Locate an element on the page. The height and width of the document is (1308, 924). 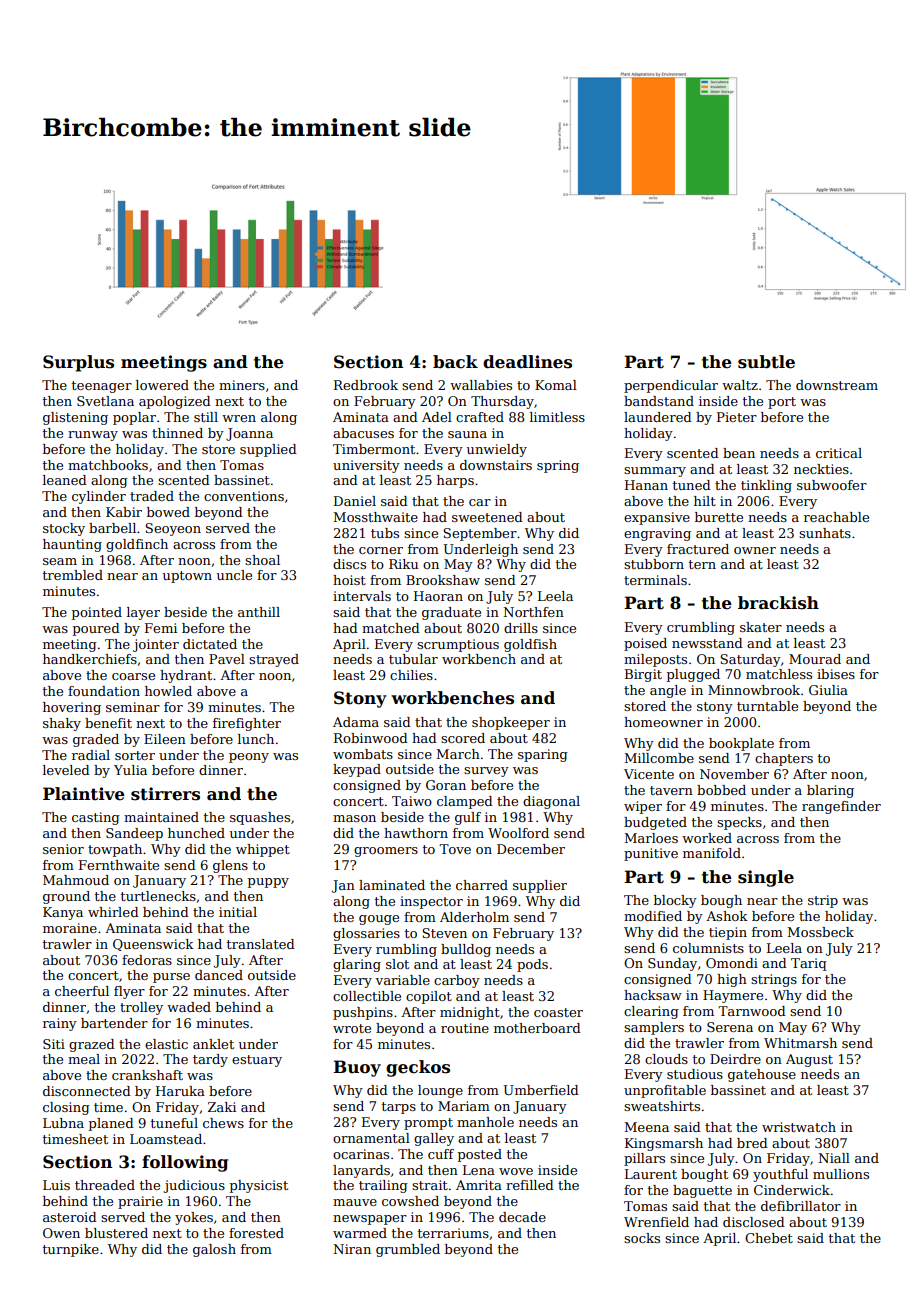
grazed is located at coordinates (92, 1045).
